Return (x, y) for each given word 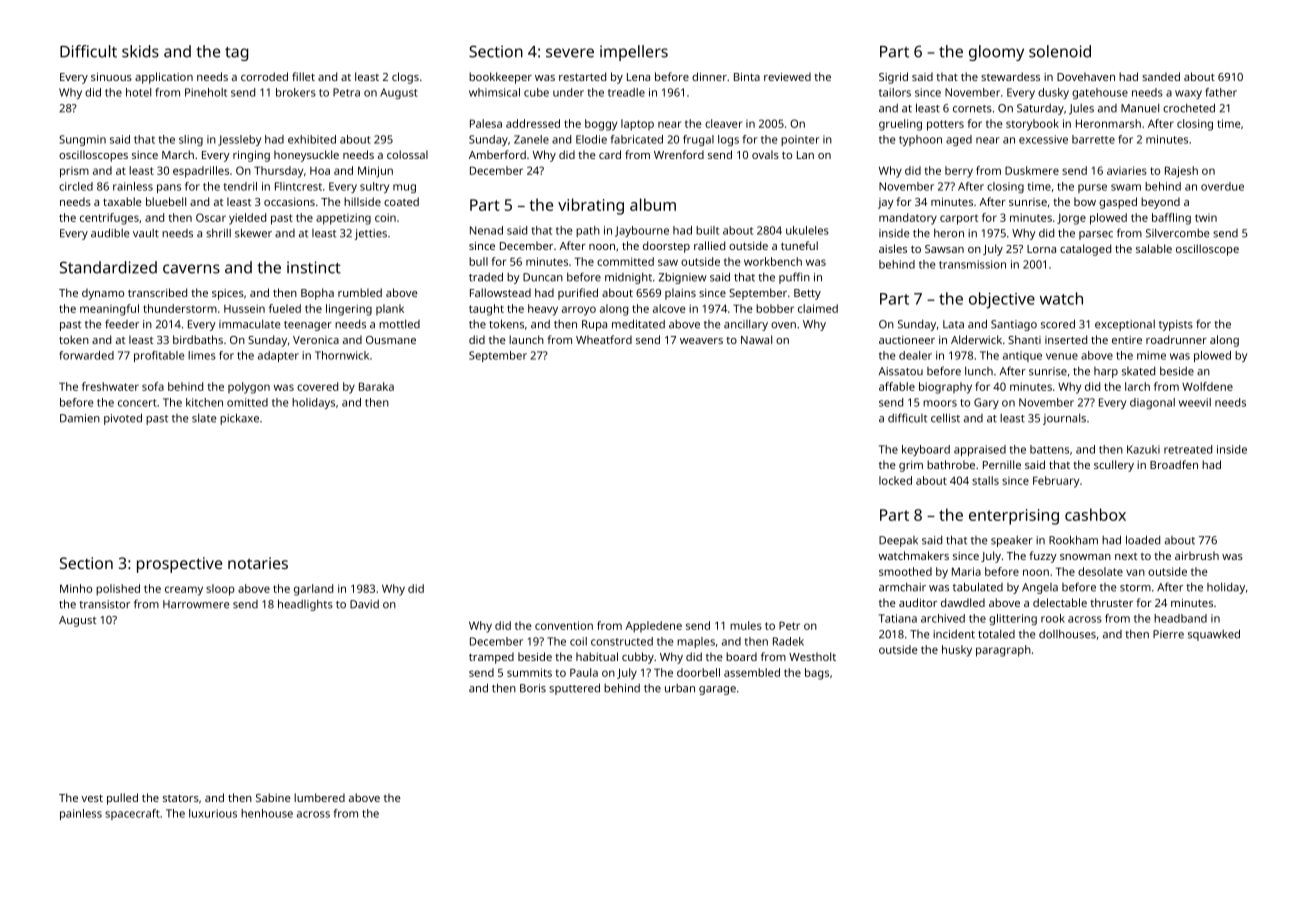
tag (236, 54)
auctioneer (907, 340)
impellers (634, 53)
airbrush (1197, 555)
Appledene (653, 627)
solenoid (1060, 51)
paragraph (1003, 651)
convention (564, 625)
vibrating (591, 206)
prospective (179, 565)
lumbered (319, 797)
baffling (1171, 219)
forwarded (86, 355)
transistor (104, 604)
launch (526, 339)
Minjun (375, 172)
